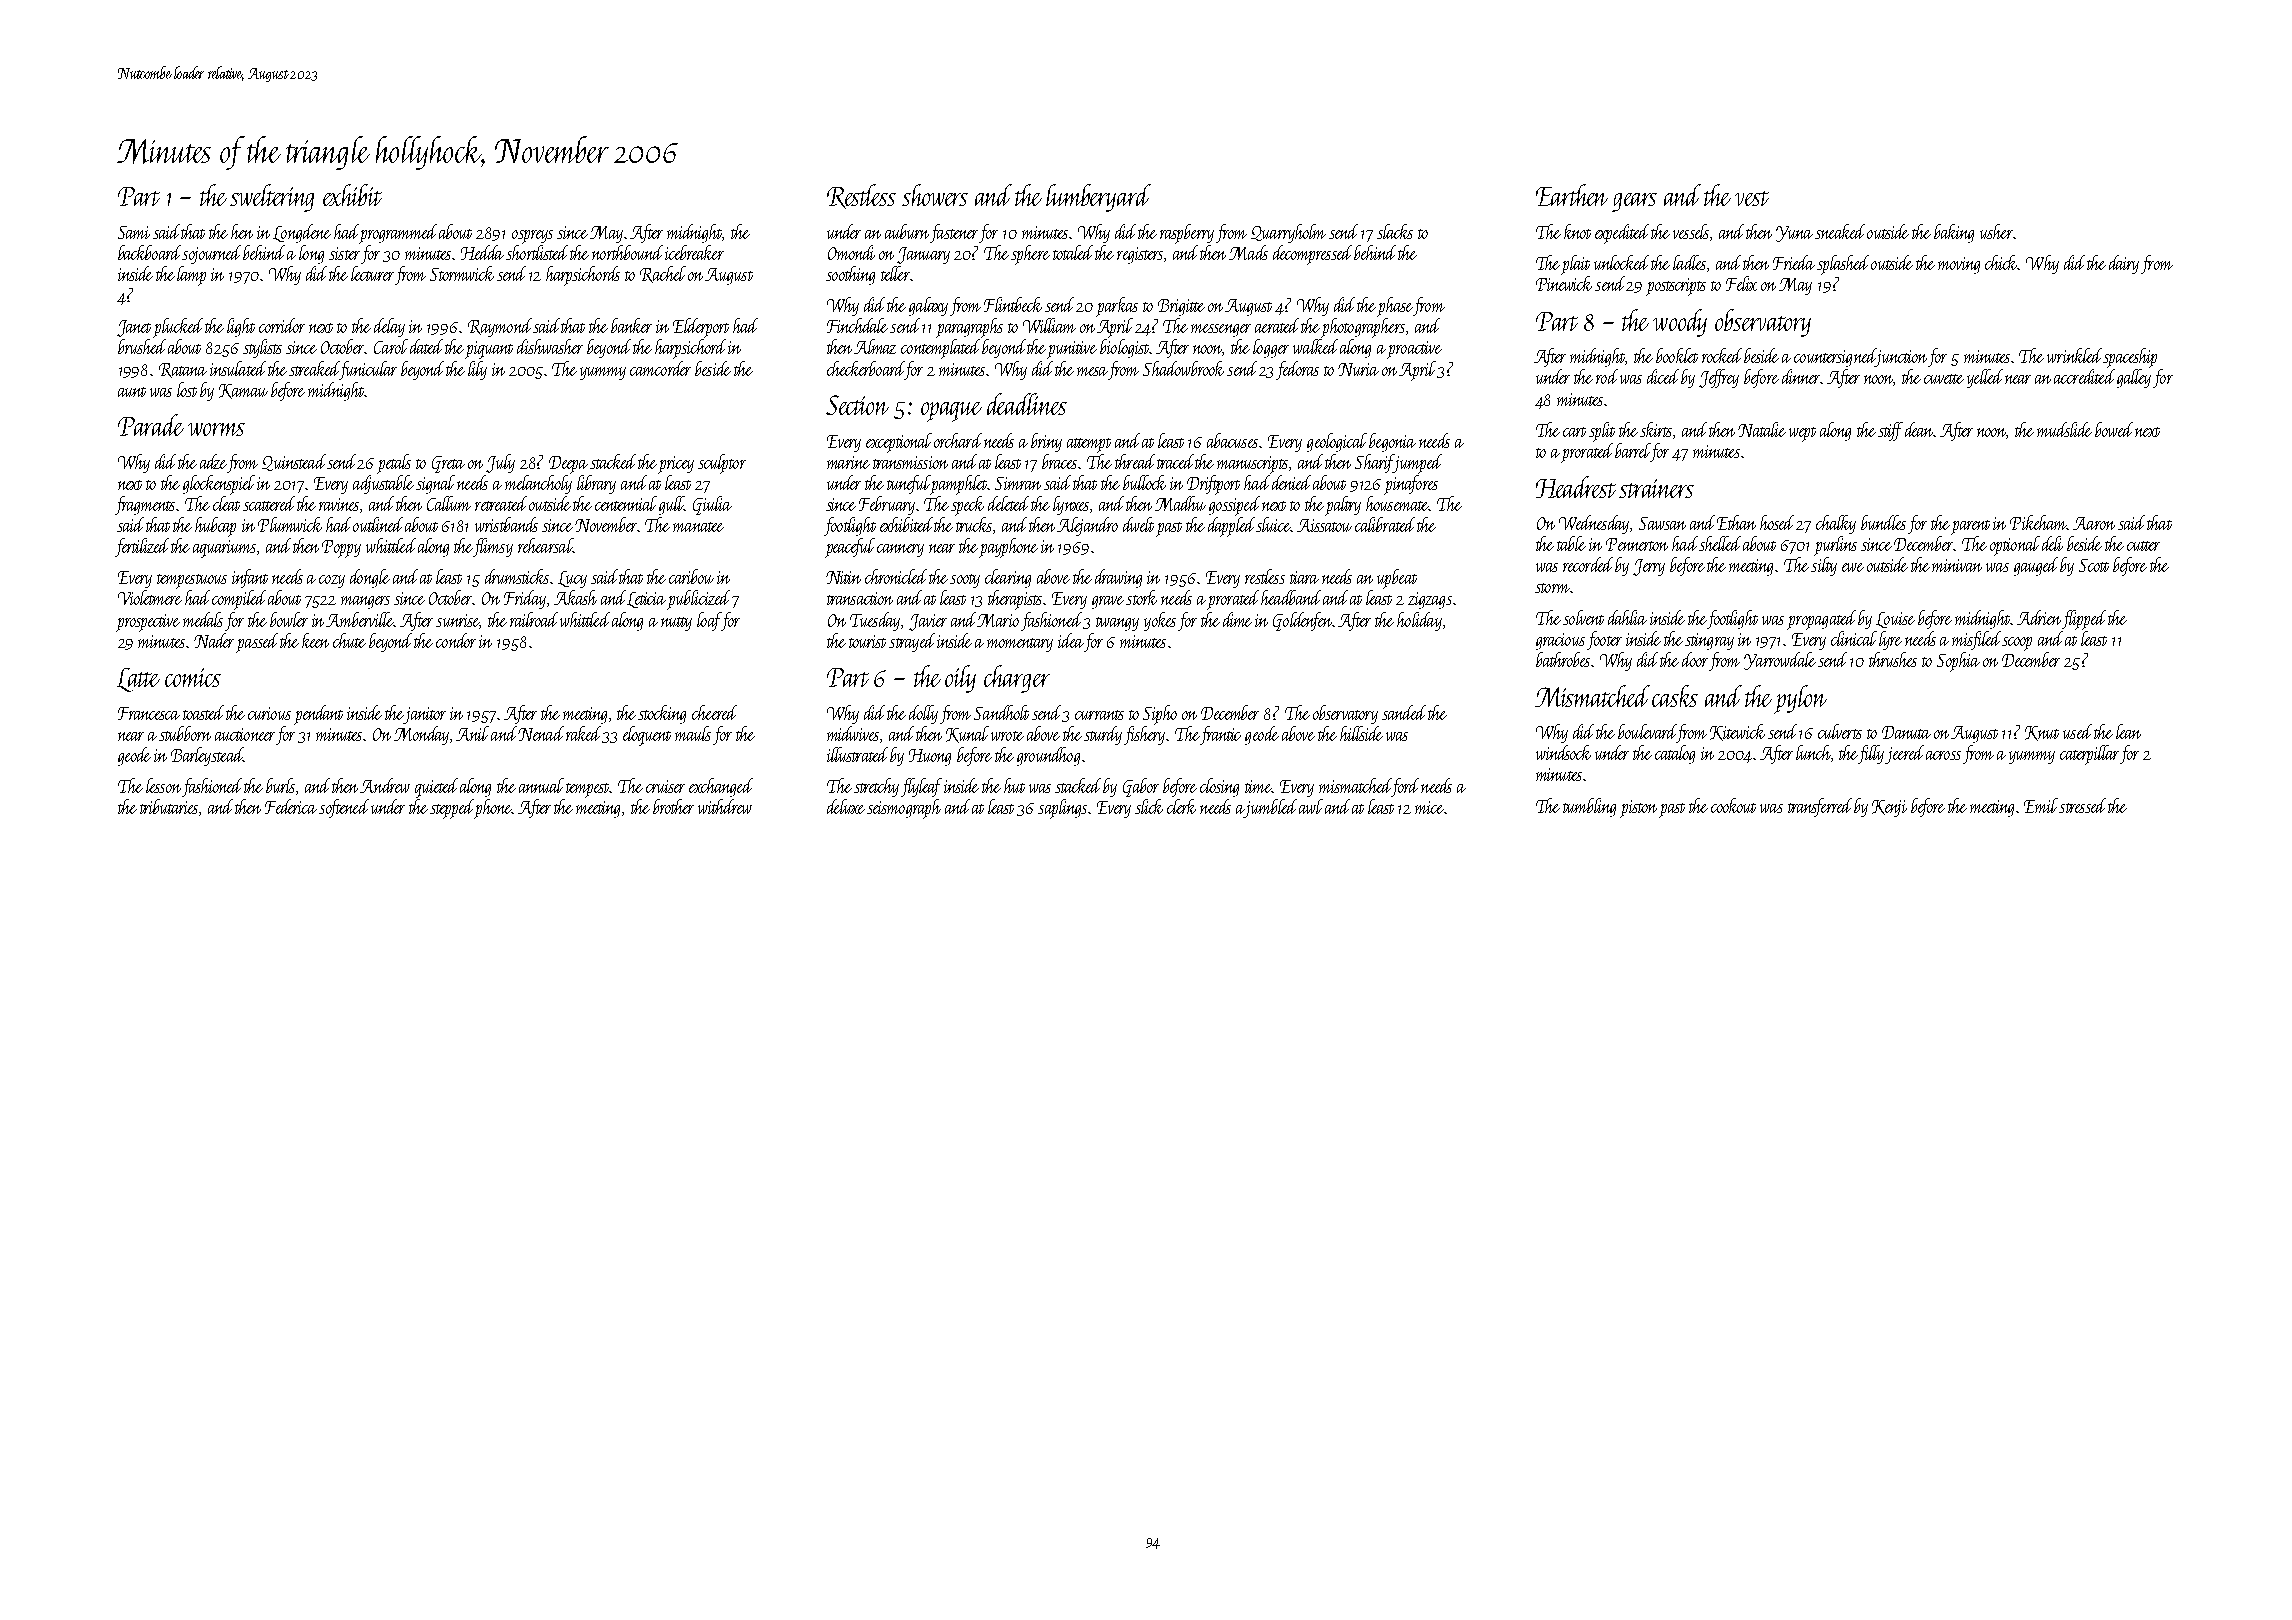 This screenshot has width=2292, height=1620. Describe the element at coordinates (272, 198) in the screenshot. I see `sweltering` at that location.
